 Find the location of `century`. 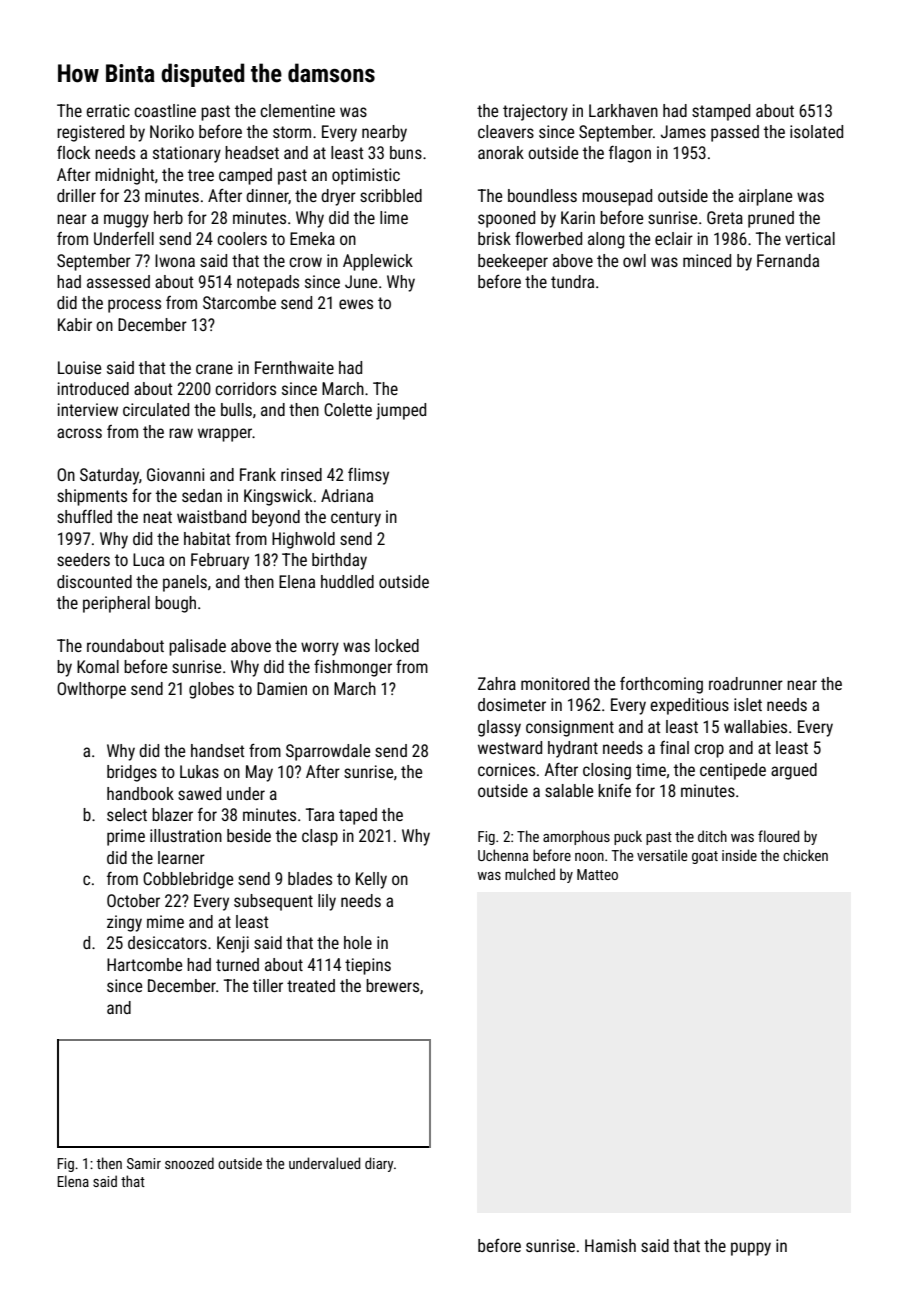

century is located at coordinates (356, 519).
